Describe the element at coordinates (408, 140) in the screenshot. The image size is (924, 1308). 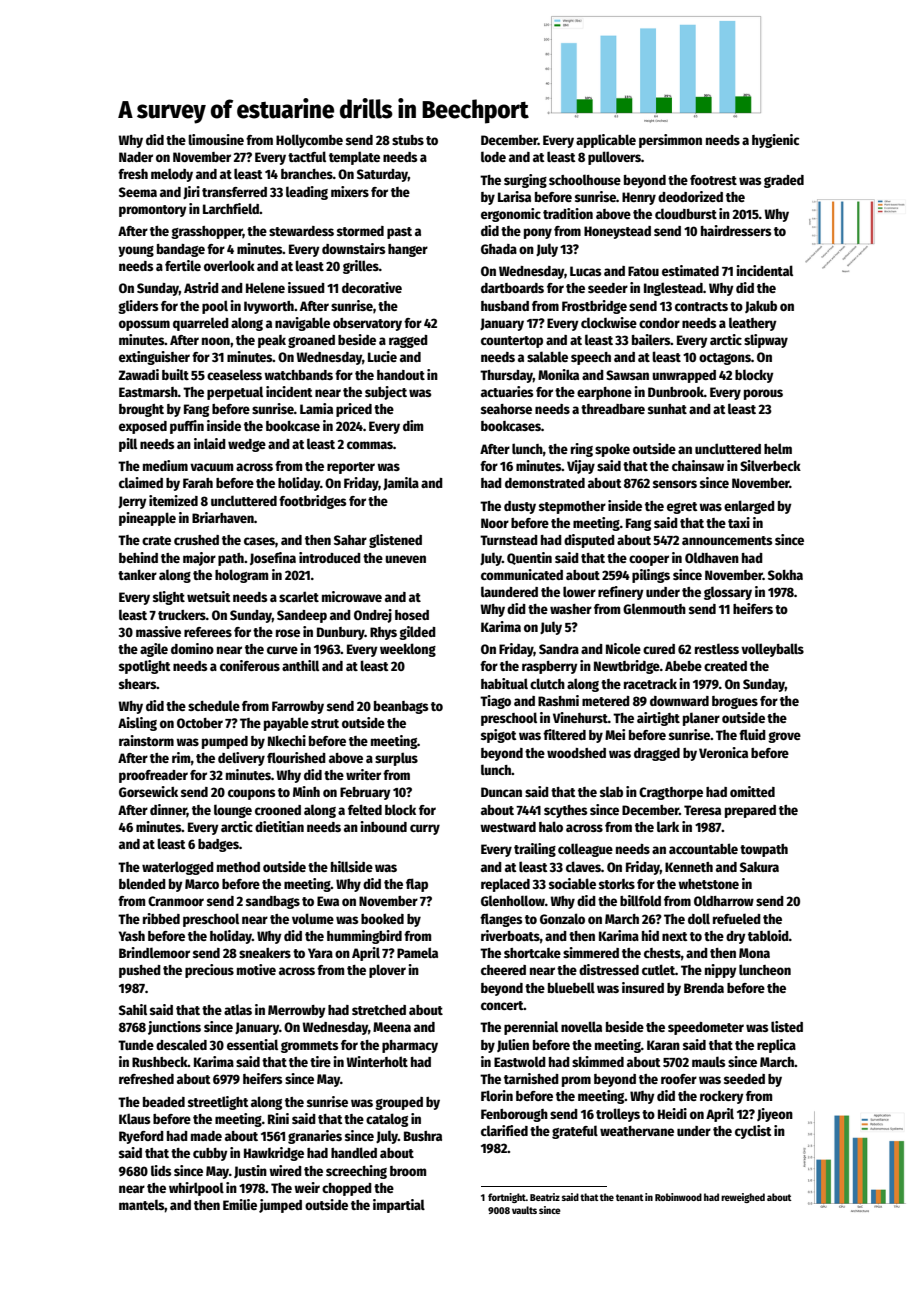
I see `stubs` at that location.
